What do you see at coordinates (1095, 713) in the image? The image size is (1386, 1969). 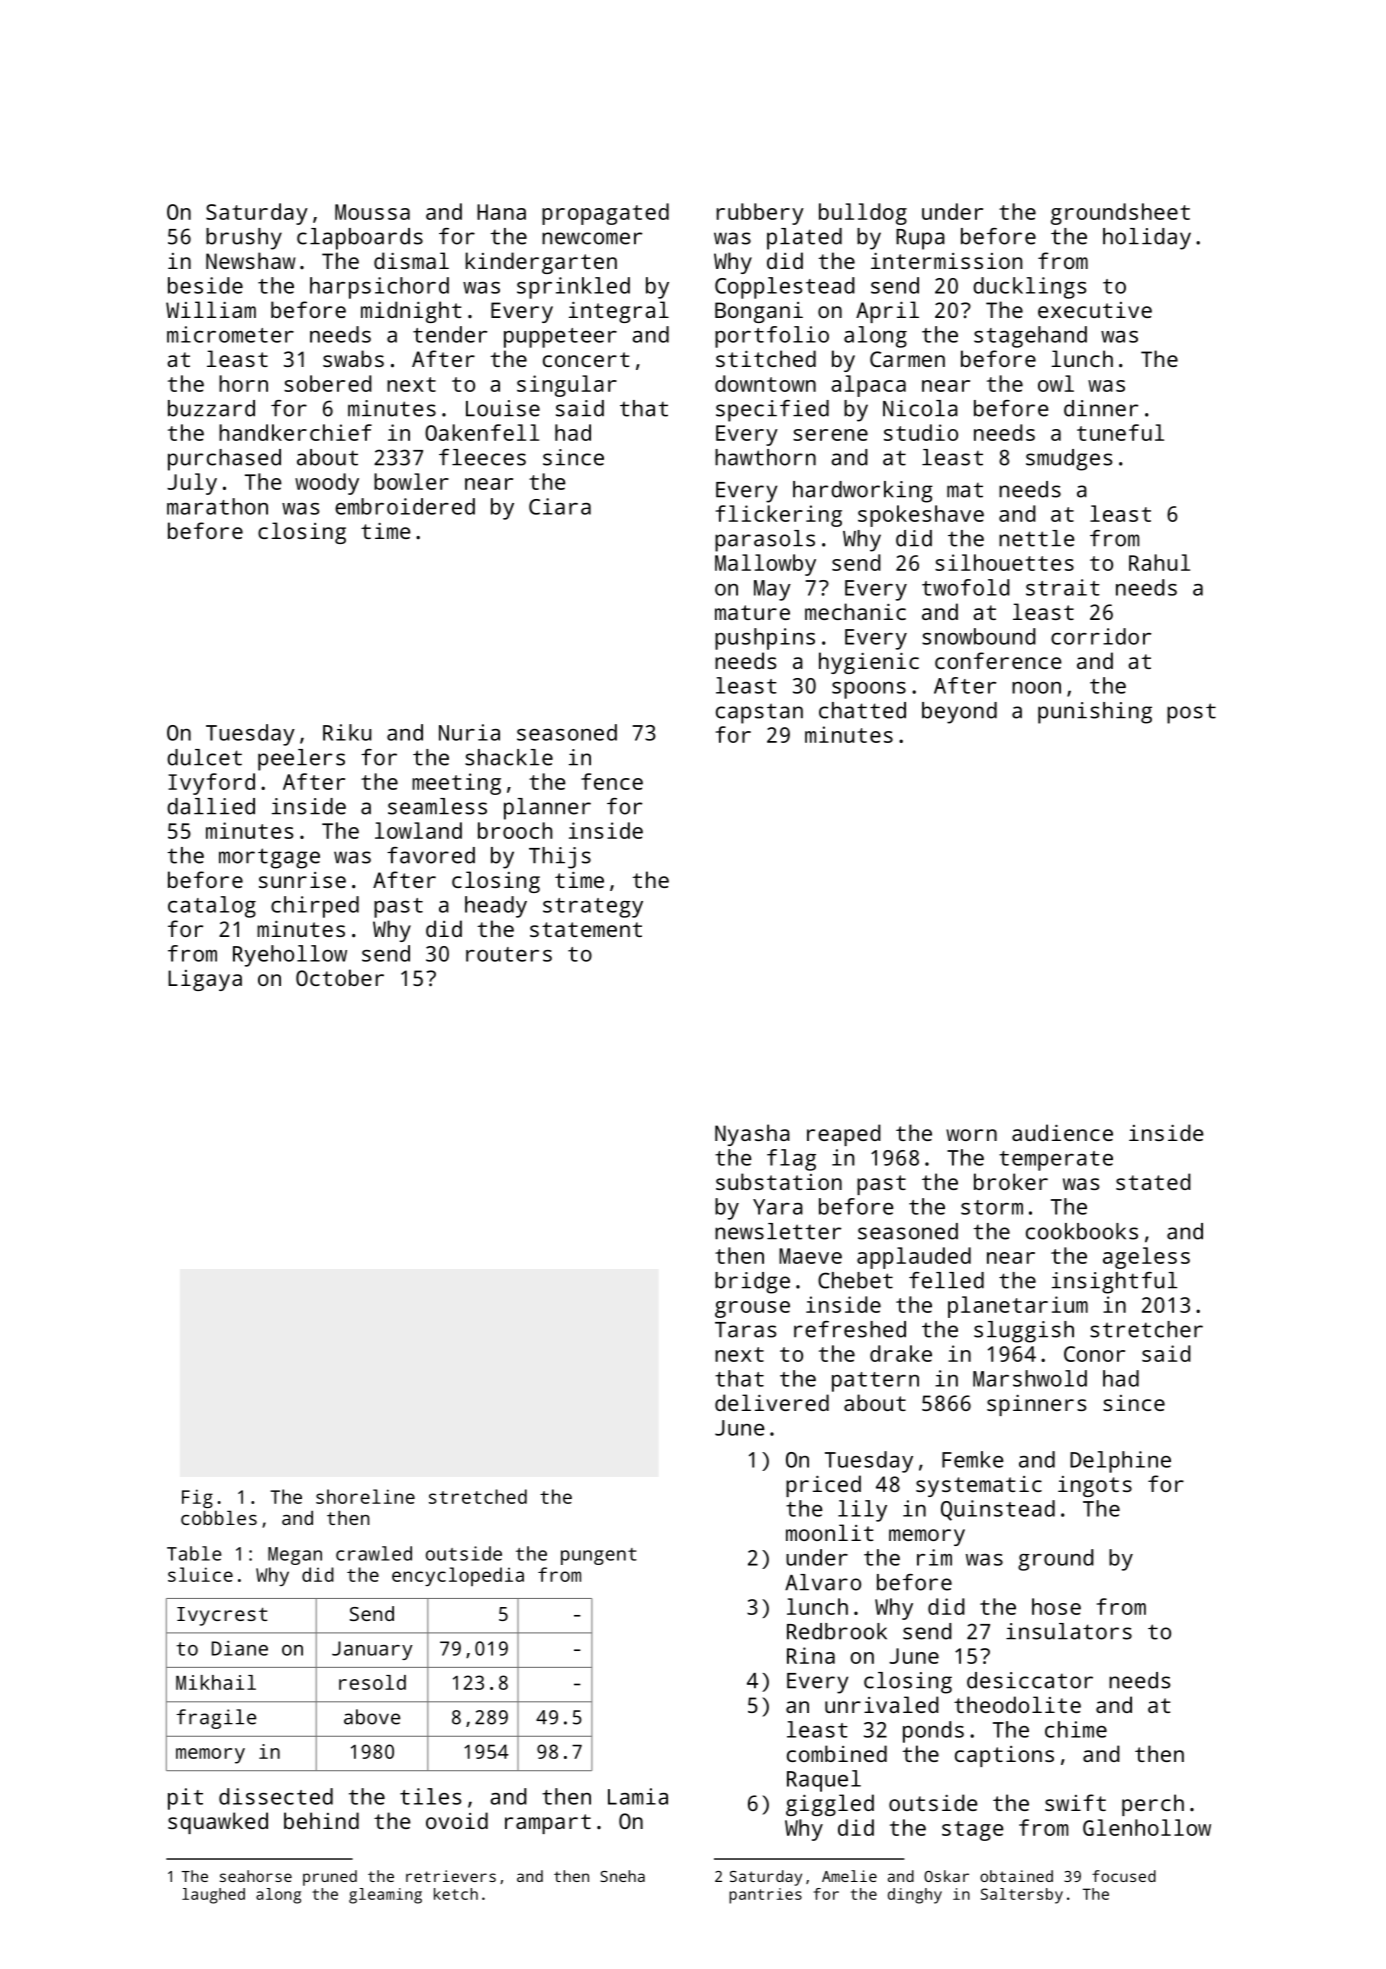 I see `punishing` at bounding box center [1095, 713].
